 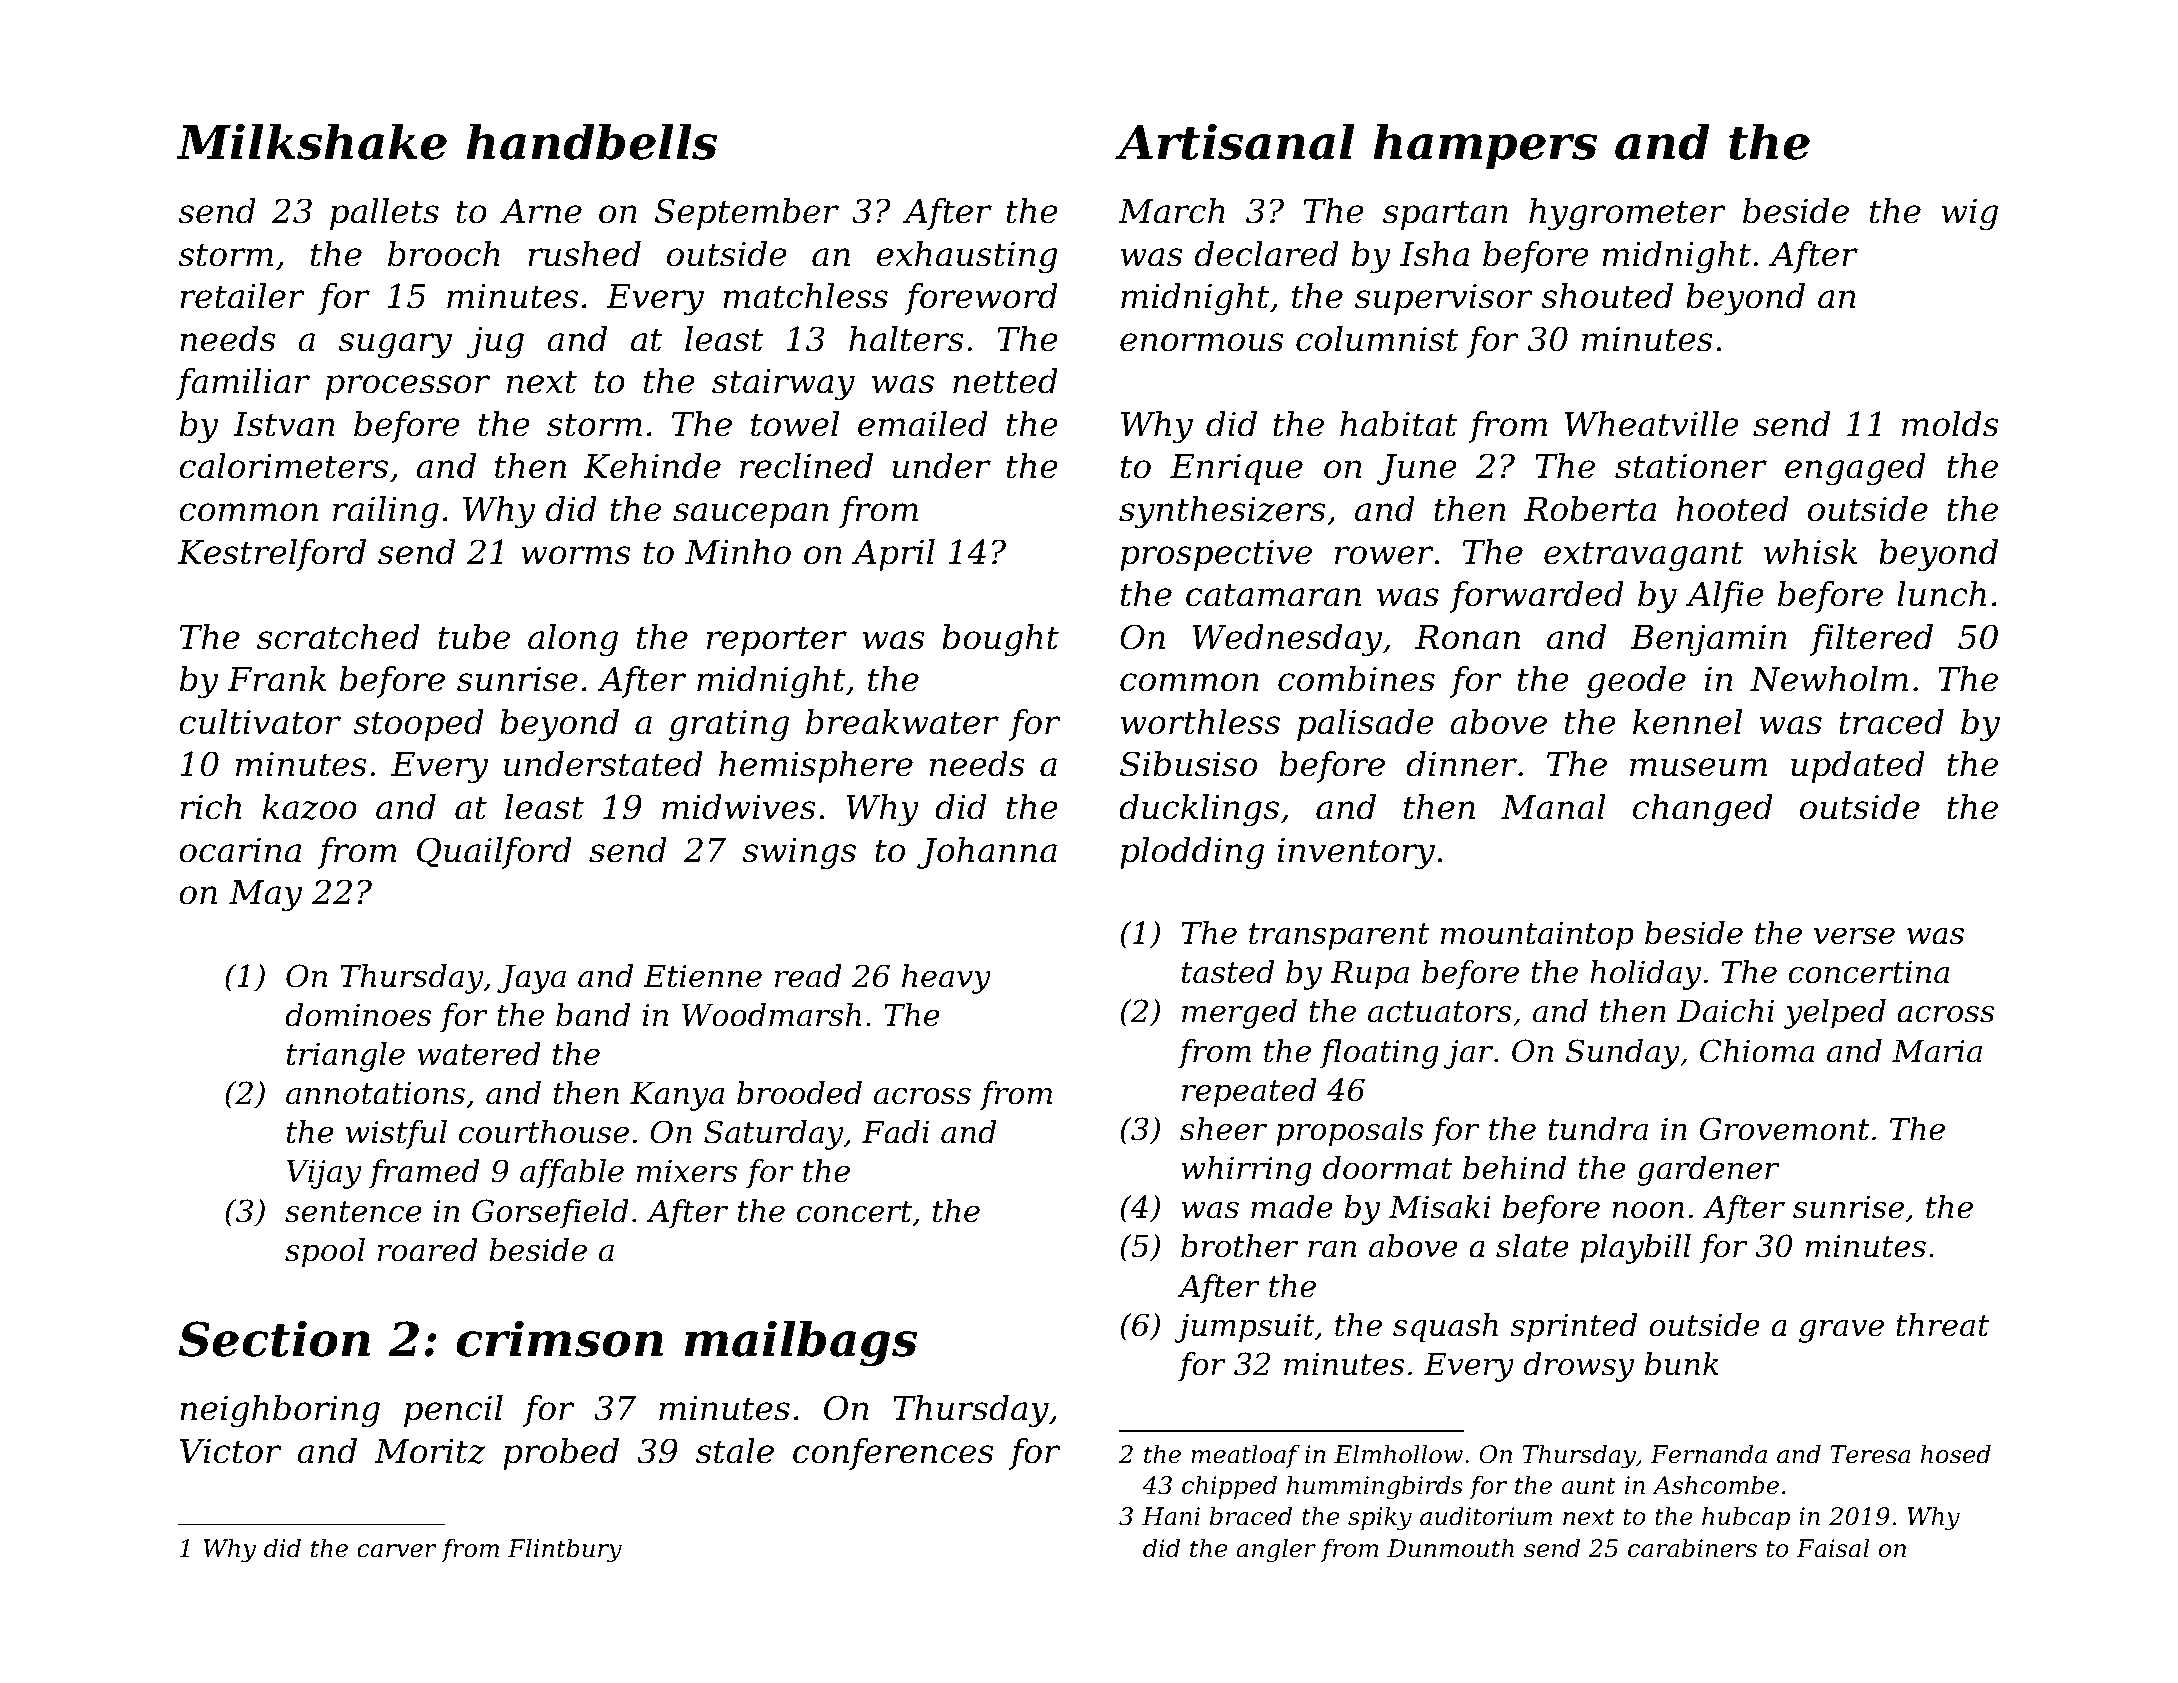 What do you see at coordinates (893, 555) in the screenshot?
I see `April` at bounding box center [893, 555].
